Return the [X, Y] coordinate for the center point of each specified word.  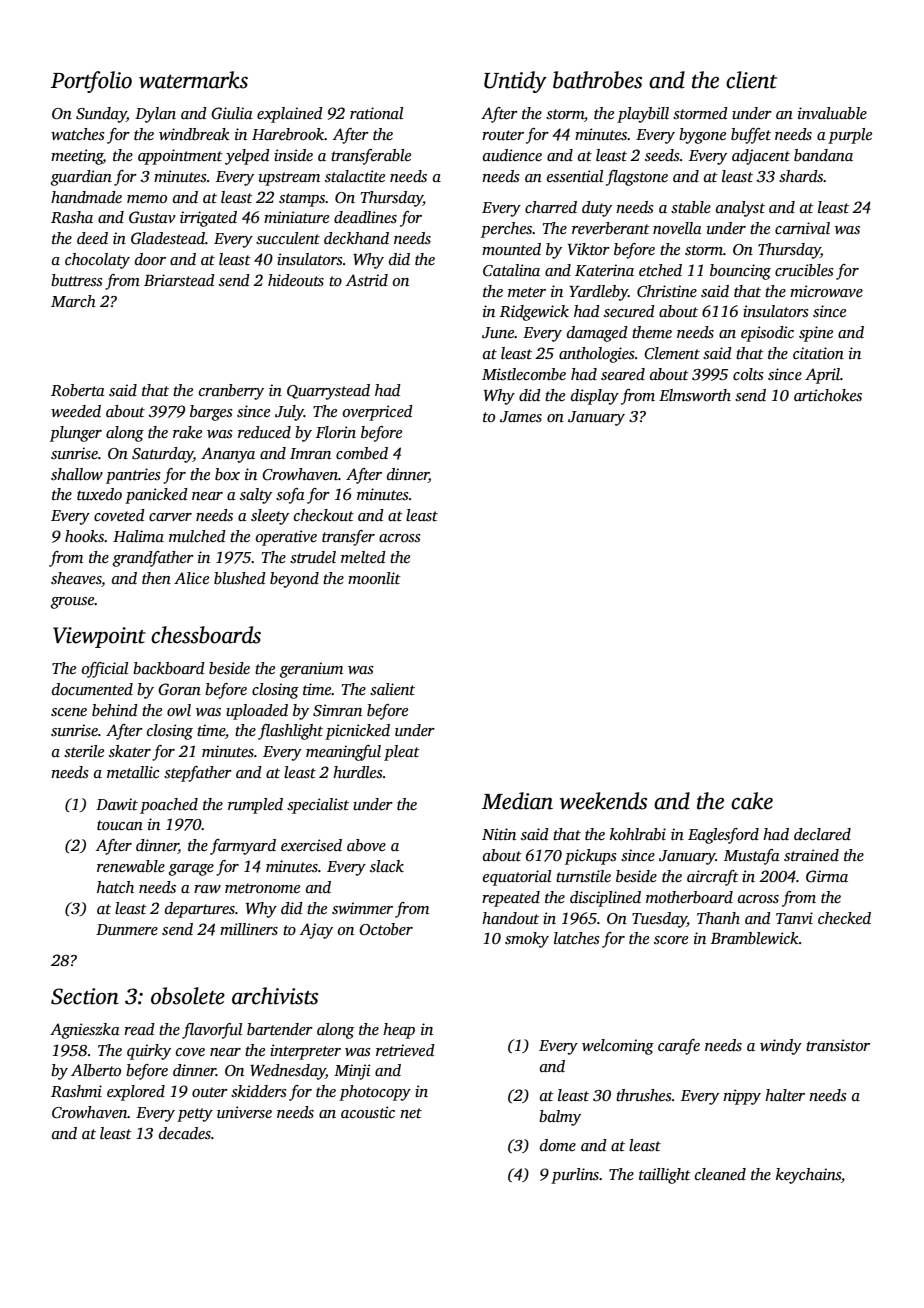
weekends [603, 801]
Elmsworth [695, 395]
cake [752, 801]
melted [363, 557]
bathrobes [597, 80]
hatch [115, 887]
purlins [575, 1176]
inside [293, 155]
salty [256, 496]
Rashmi [76, 1091]
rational [376, 113]
